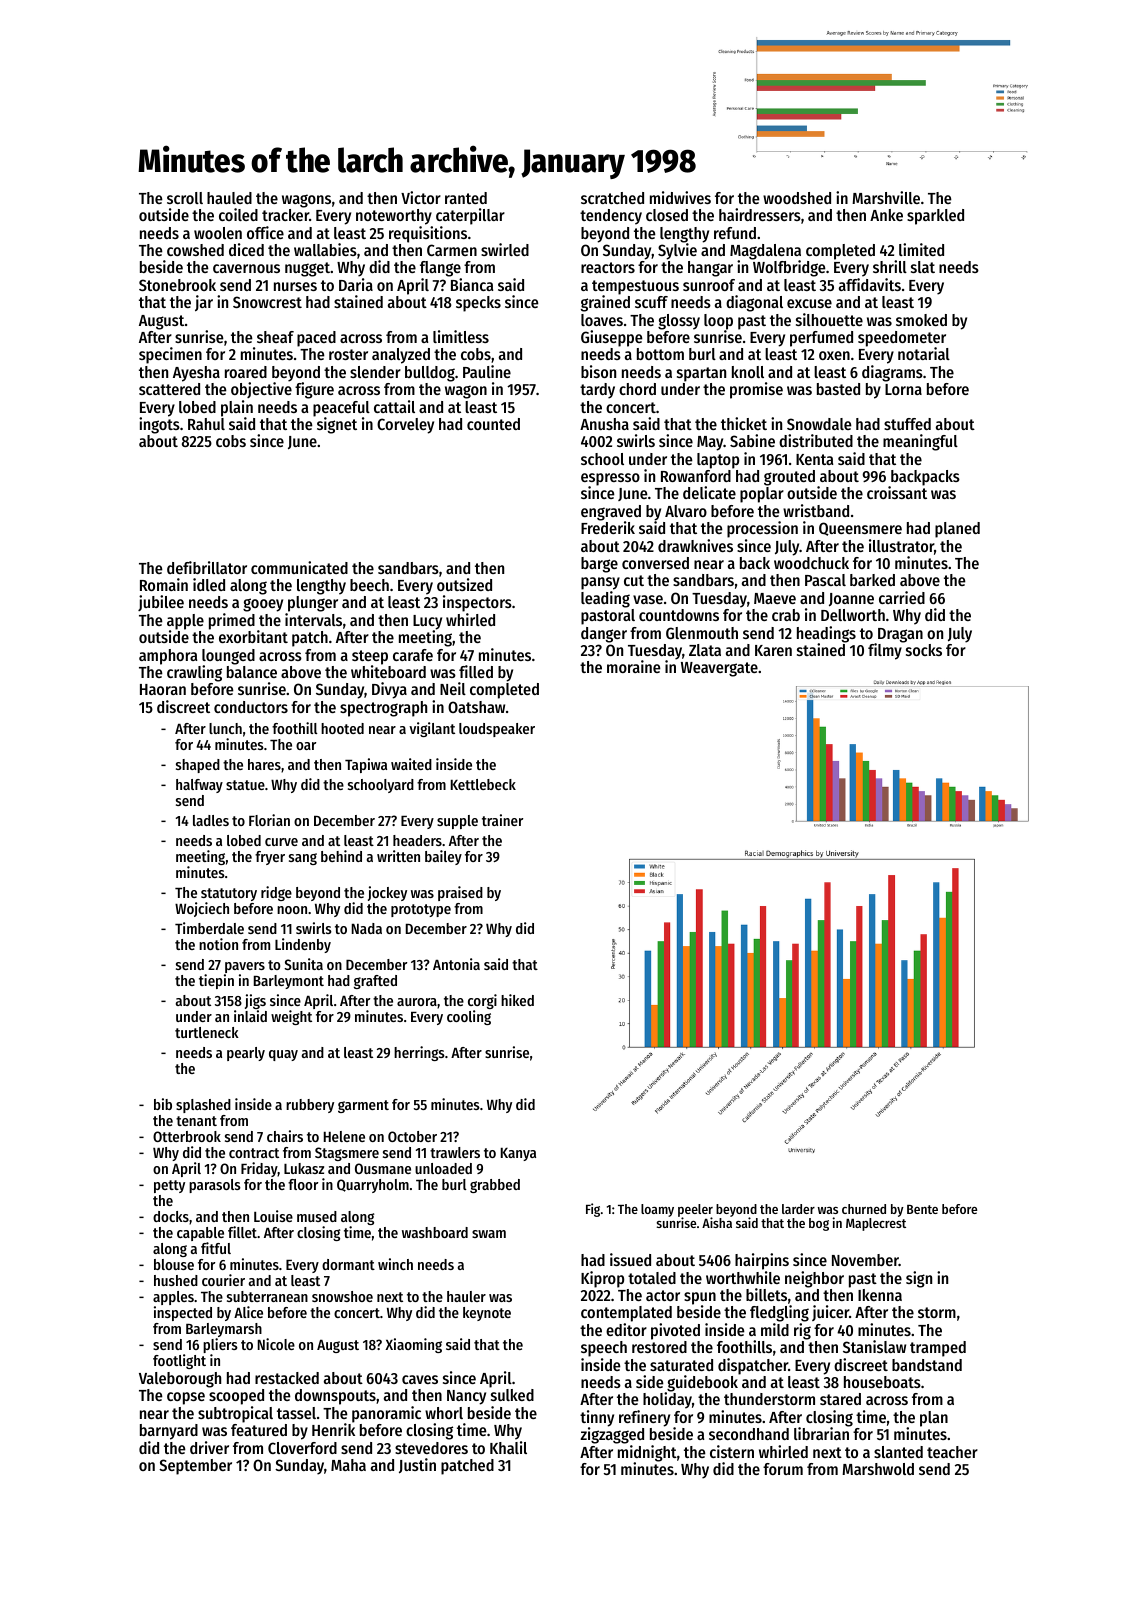 The width and height of the page is (1121, 1623). Describe the element at coordinates (635, 287) in the page. I see `tempestuous` at that location.
